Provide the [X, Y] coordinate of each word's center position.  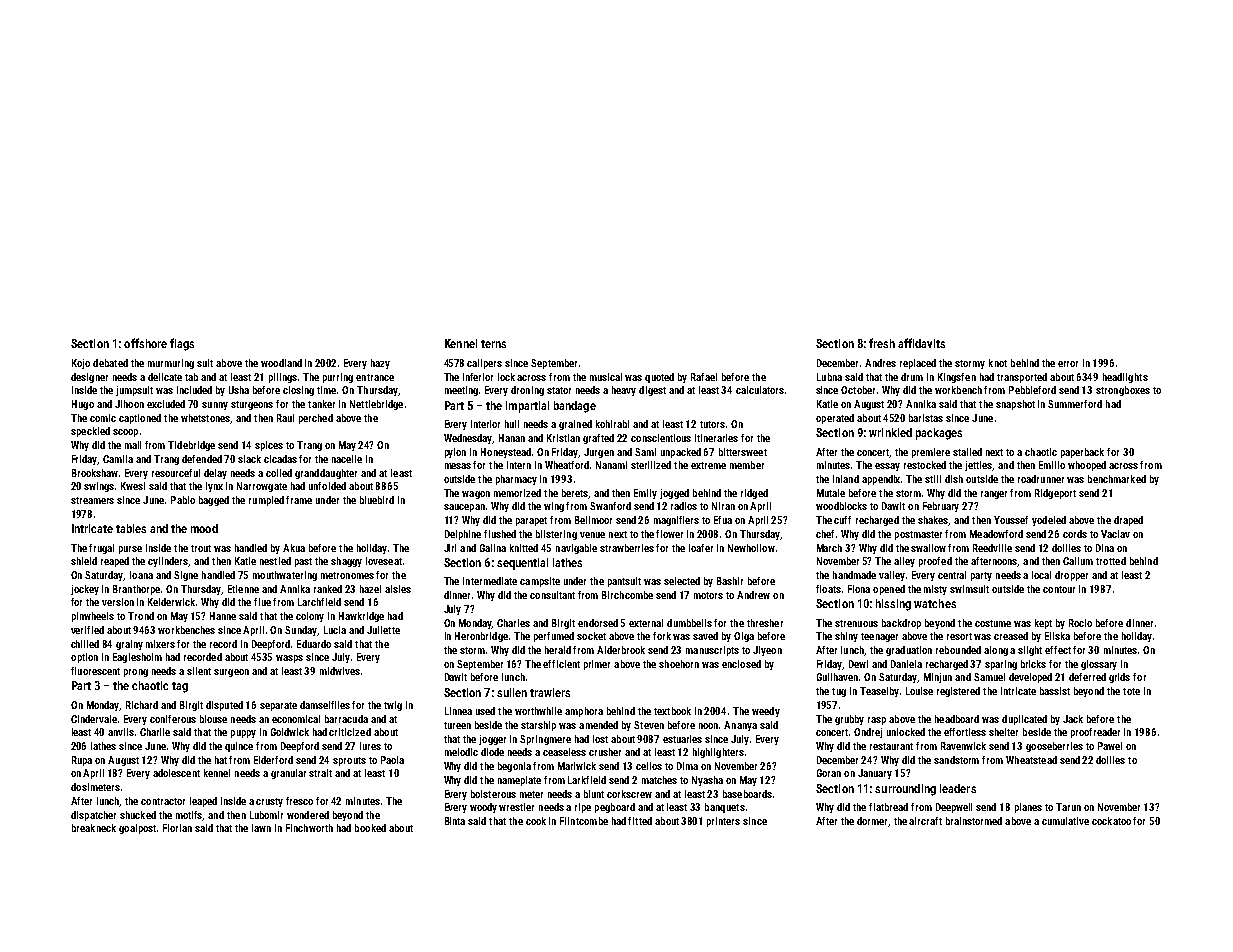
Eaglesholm [137, 658]
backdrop [901, 624]
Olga [744, 637]
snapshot [1015, 405]
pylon [455, 453]
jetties [979, 466]
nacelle [347, 459]
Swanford [610, 506]
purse [130, 550]
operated [835, 419]
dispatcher [93, 816]
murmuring [171, 364]
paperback [1082, 453]
